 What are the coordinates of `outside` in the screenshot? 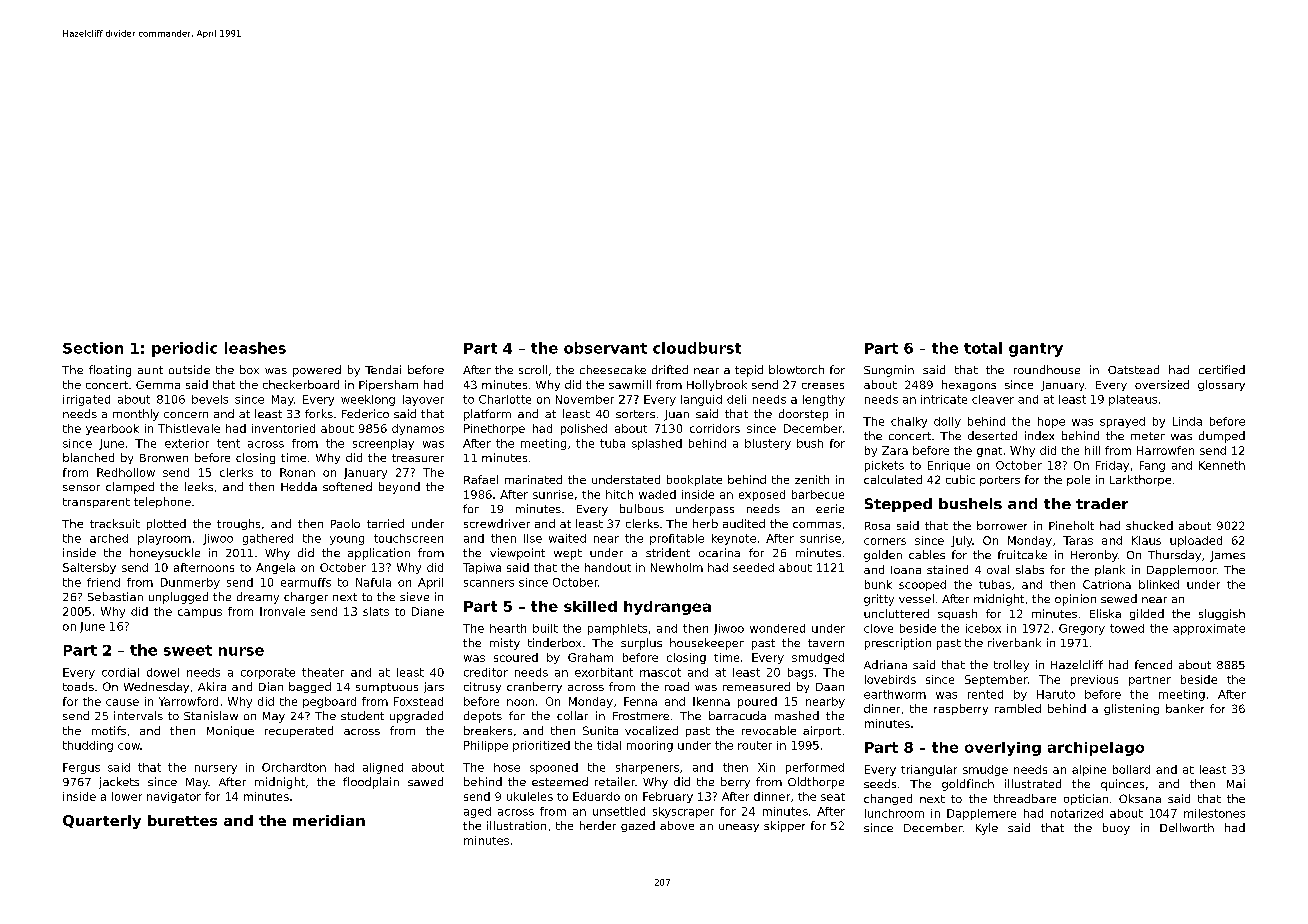 It's located at (189, 369).
